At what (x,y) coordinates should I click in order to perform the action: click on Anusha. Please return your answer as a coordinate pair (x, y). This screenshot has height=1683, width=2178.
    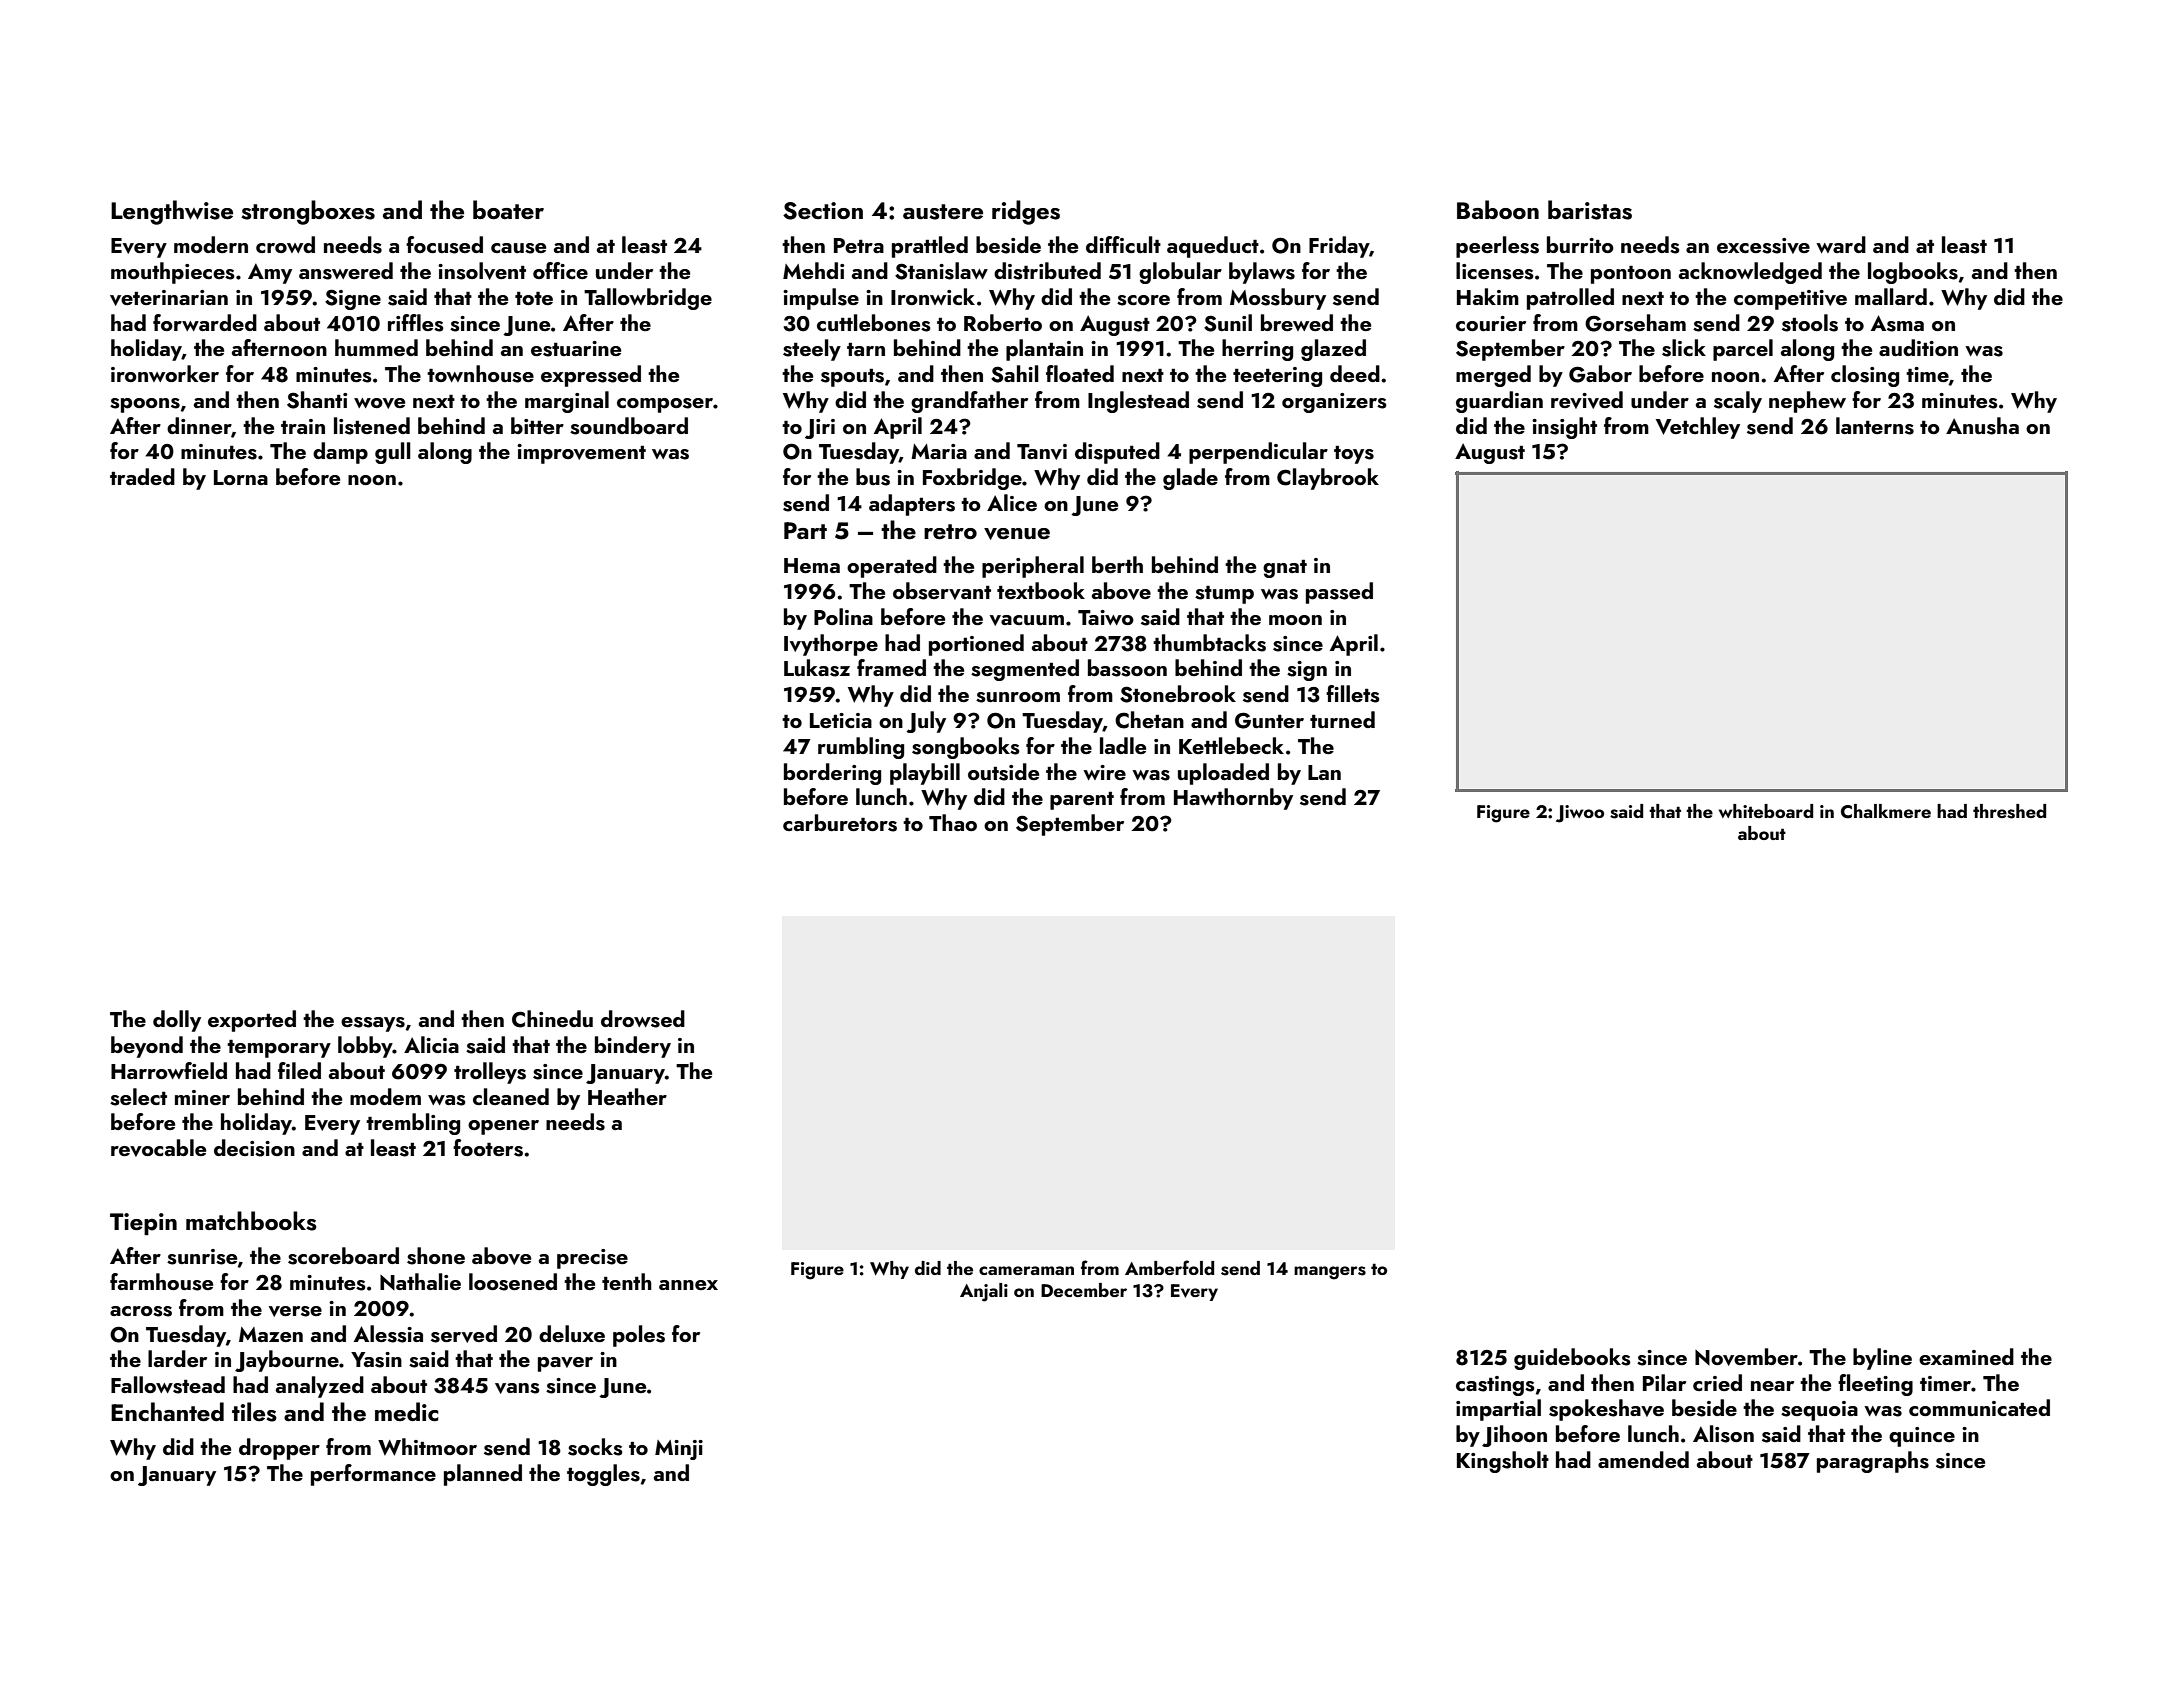
    Looking at the image, I should click on (1982, 426).
